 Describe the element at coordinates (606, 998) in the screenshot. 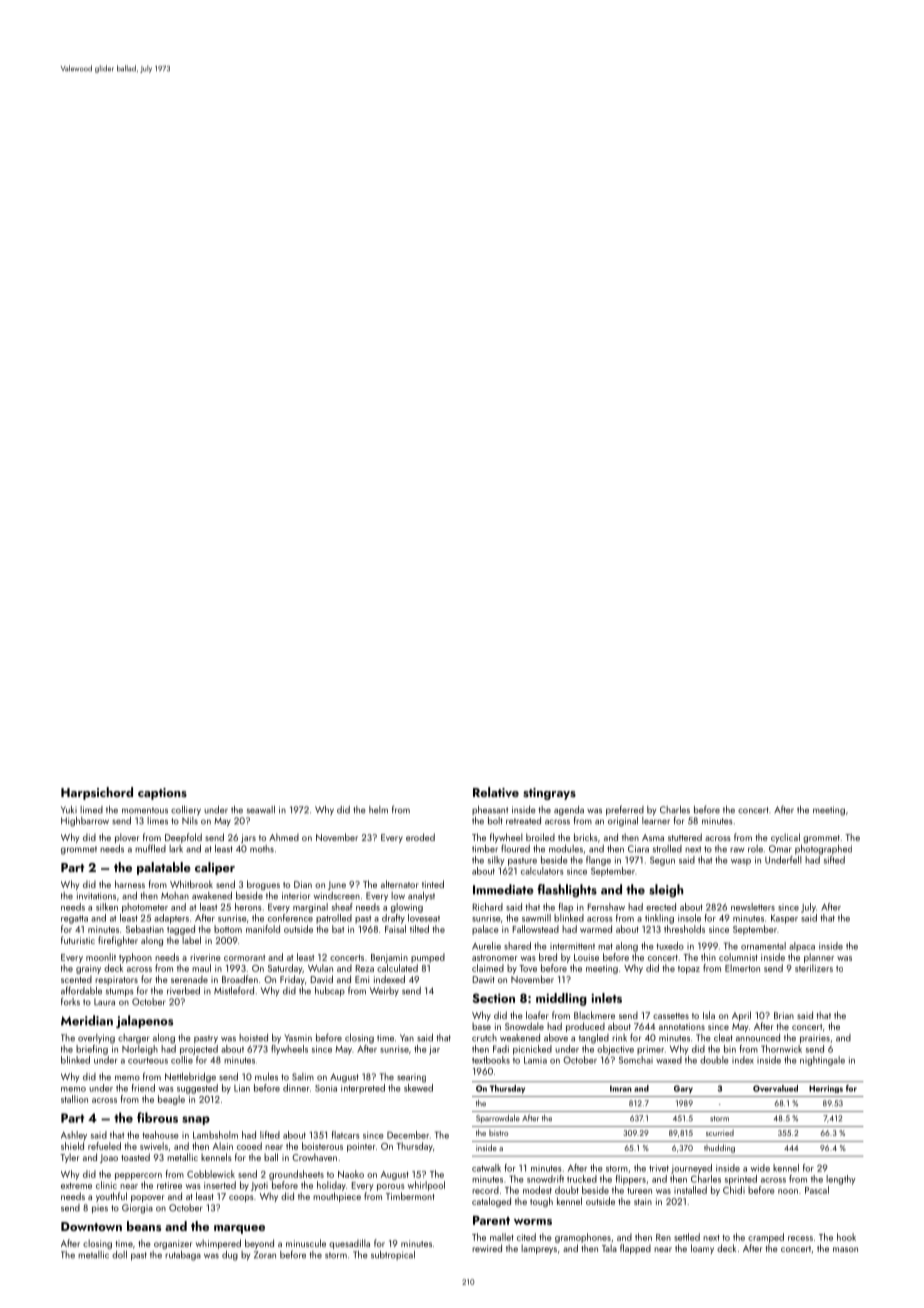

I see `inlets` at that location.
